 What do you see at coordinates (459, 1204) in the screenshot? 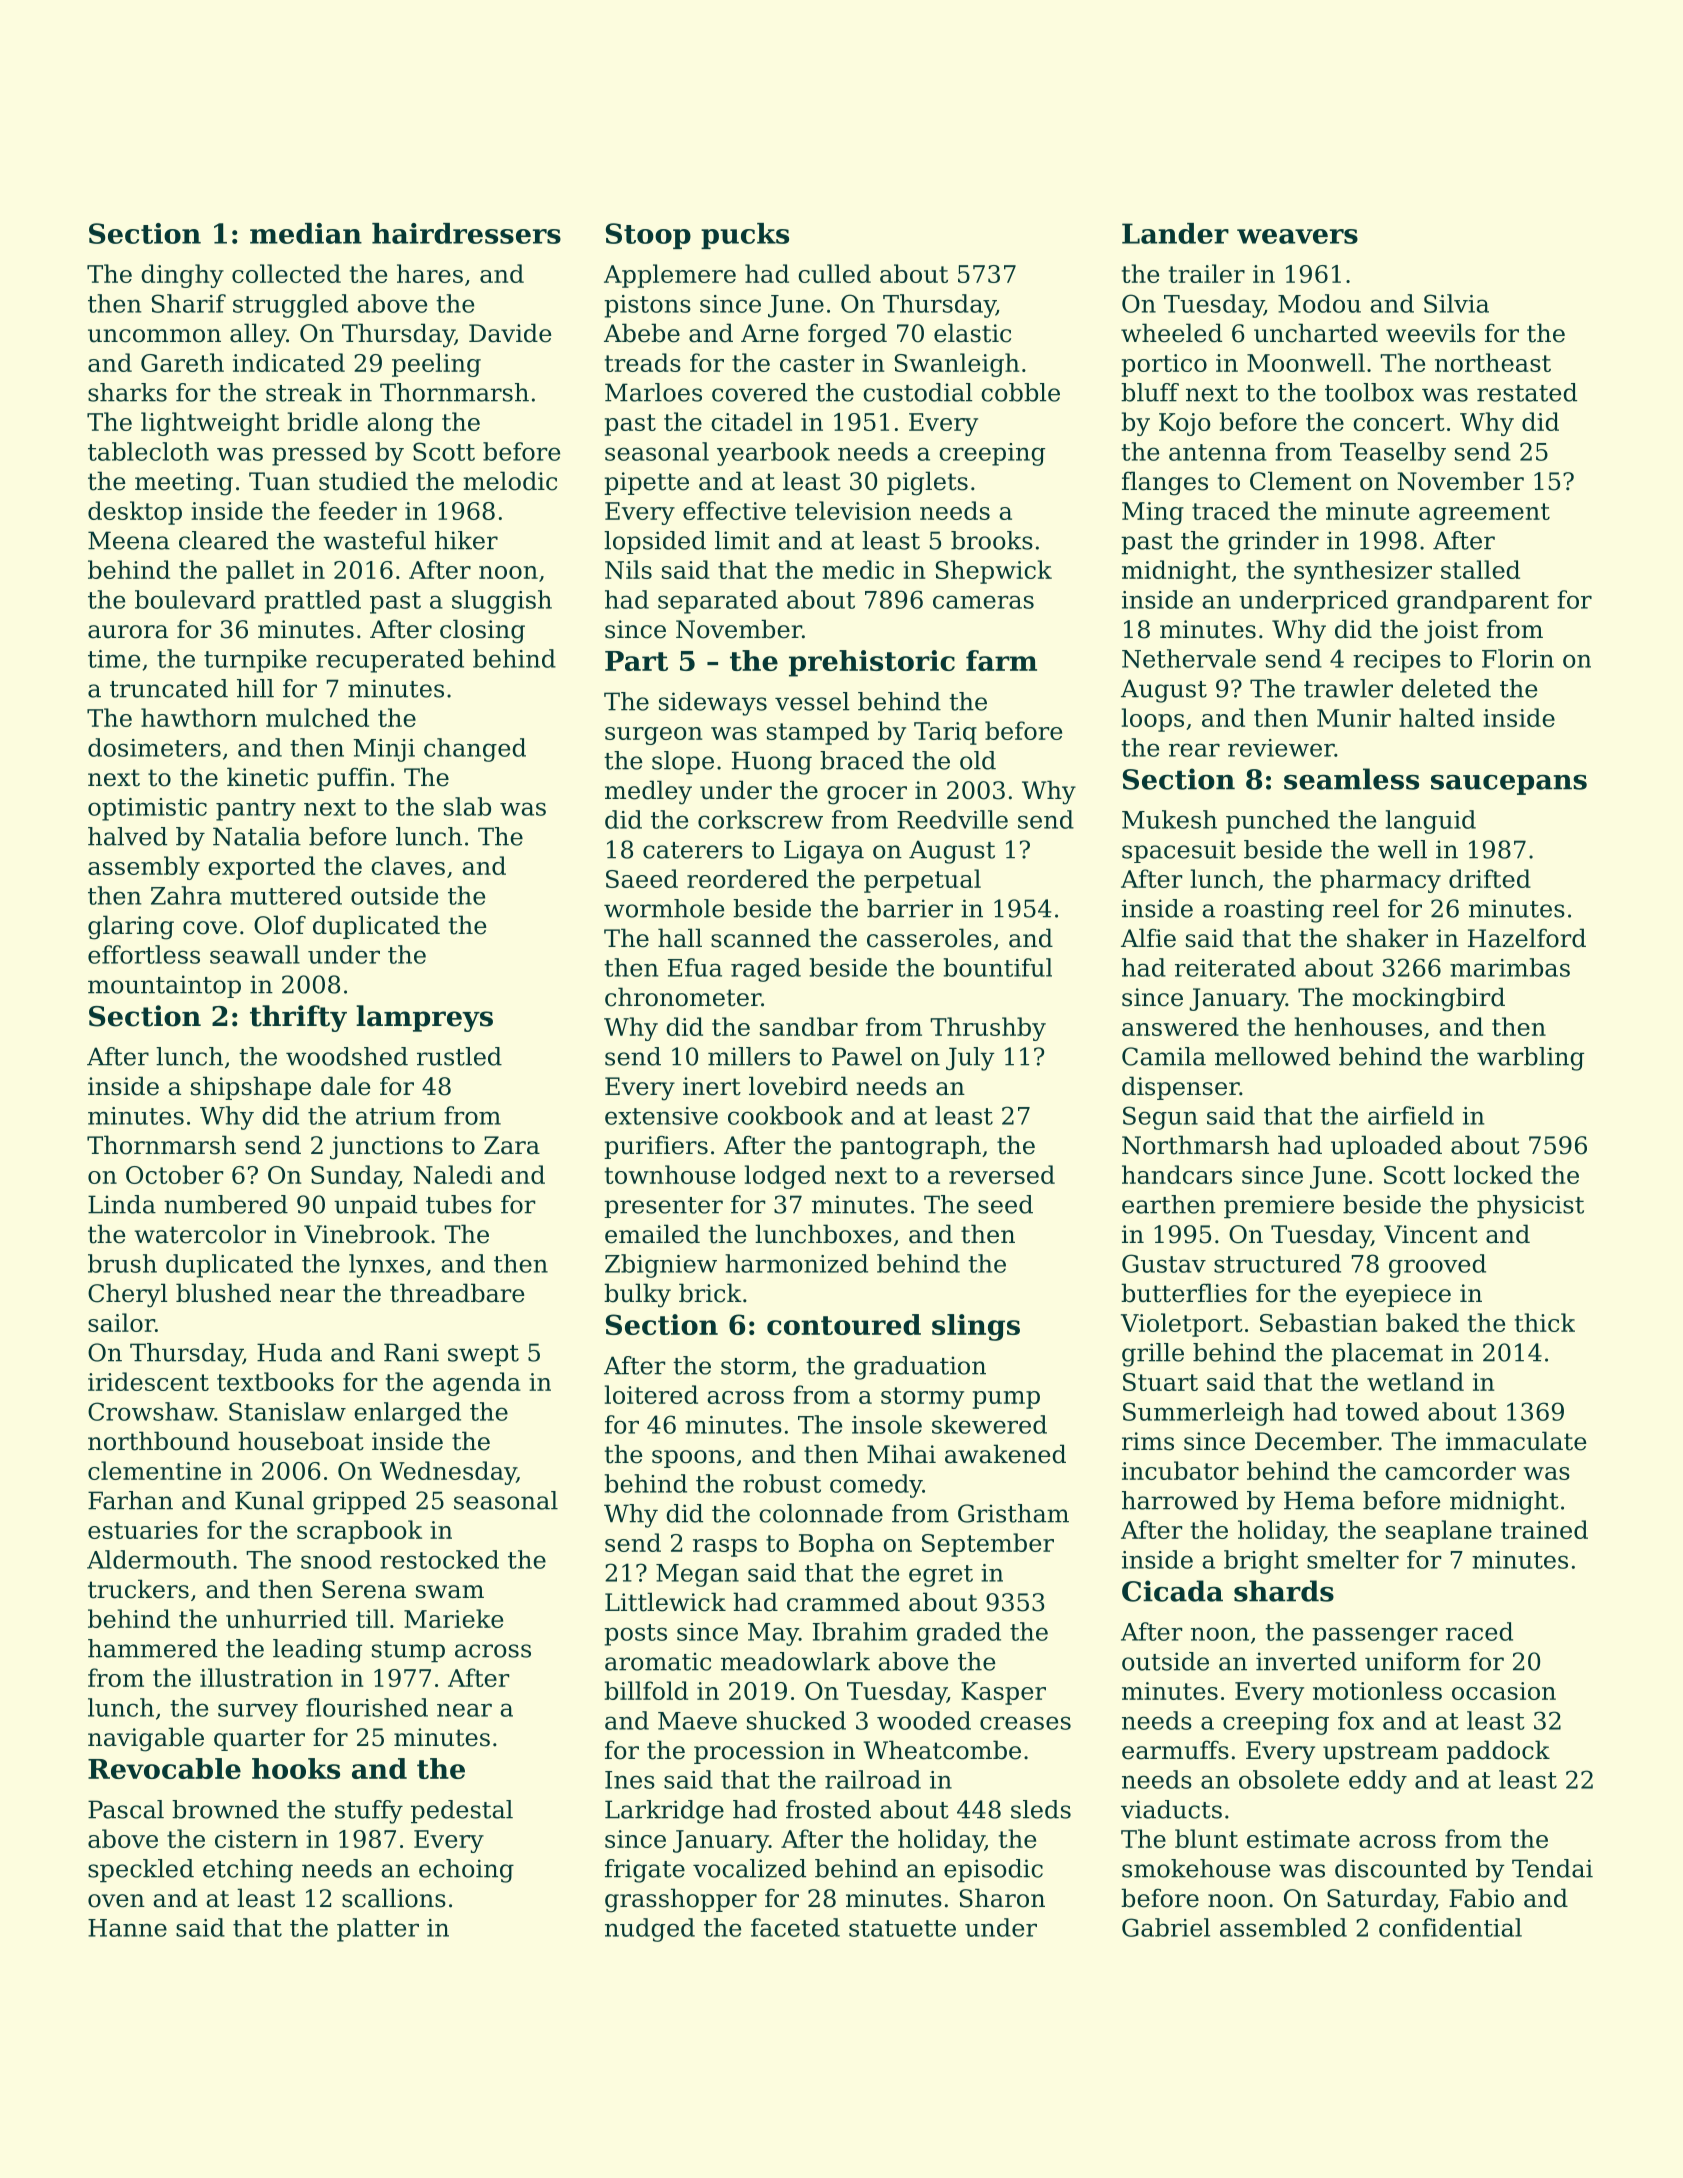
I see `tubes` at bounding box center [459, 1204].
